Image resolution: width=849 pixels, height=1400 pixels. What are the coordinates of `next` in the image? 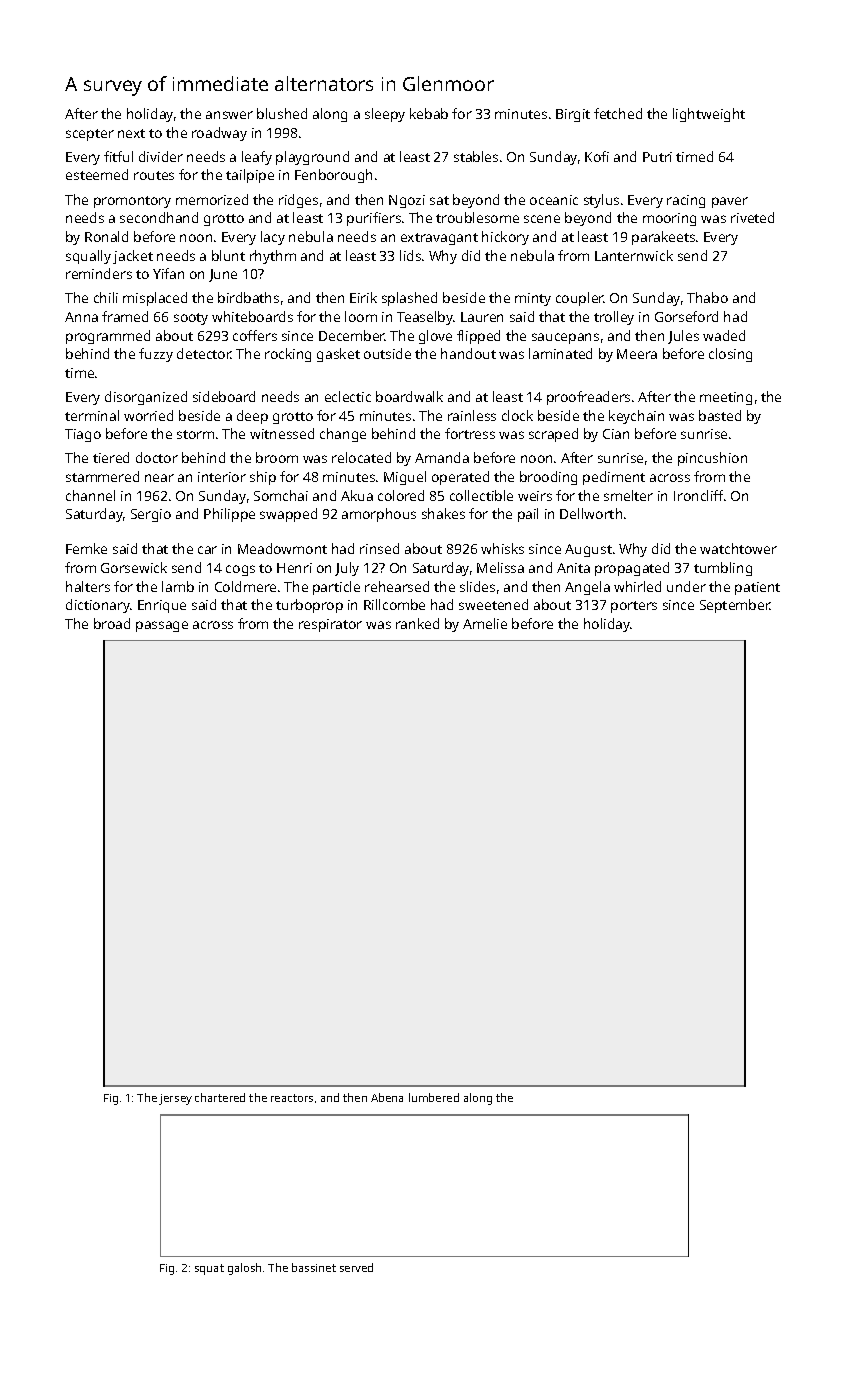 It's located at (131, 133).
